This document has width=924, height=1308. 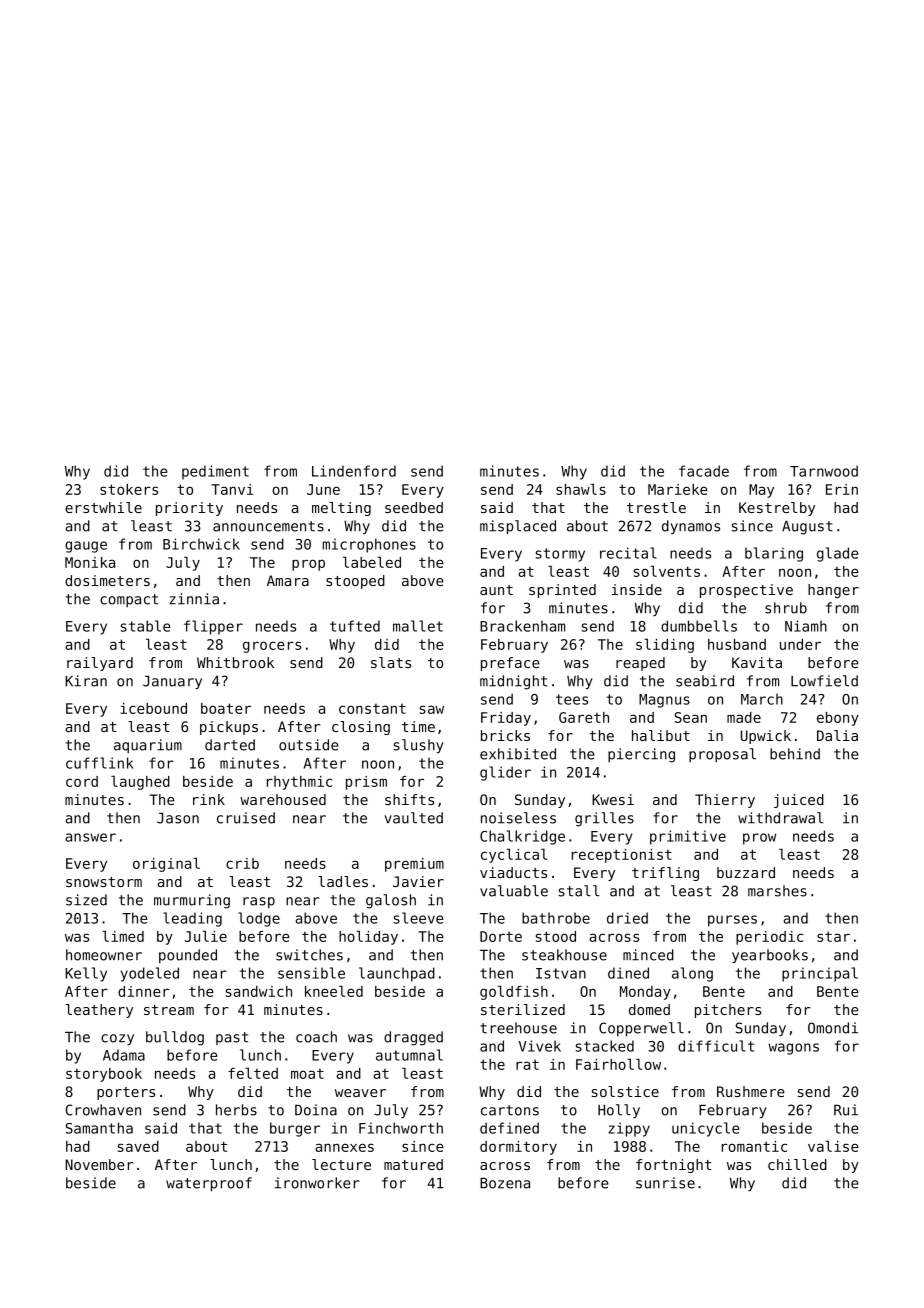 What do you see at coordinates (391, 662) in the document?
I see `slats` at bounding box center [391, 662].
